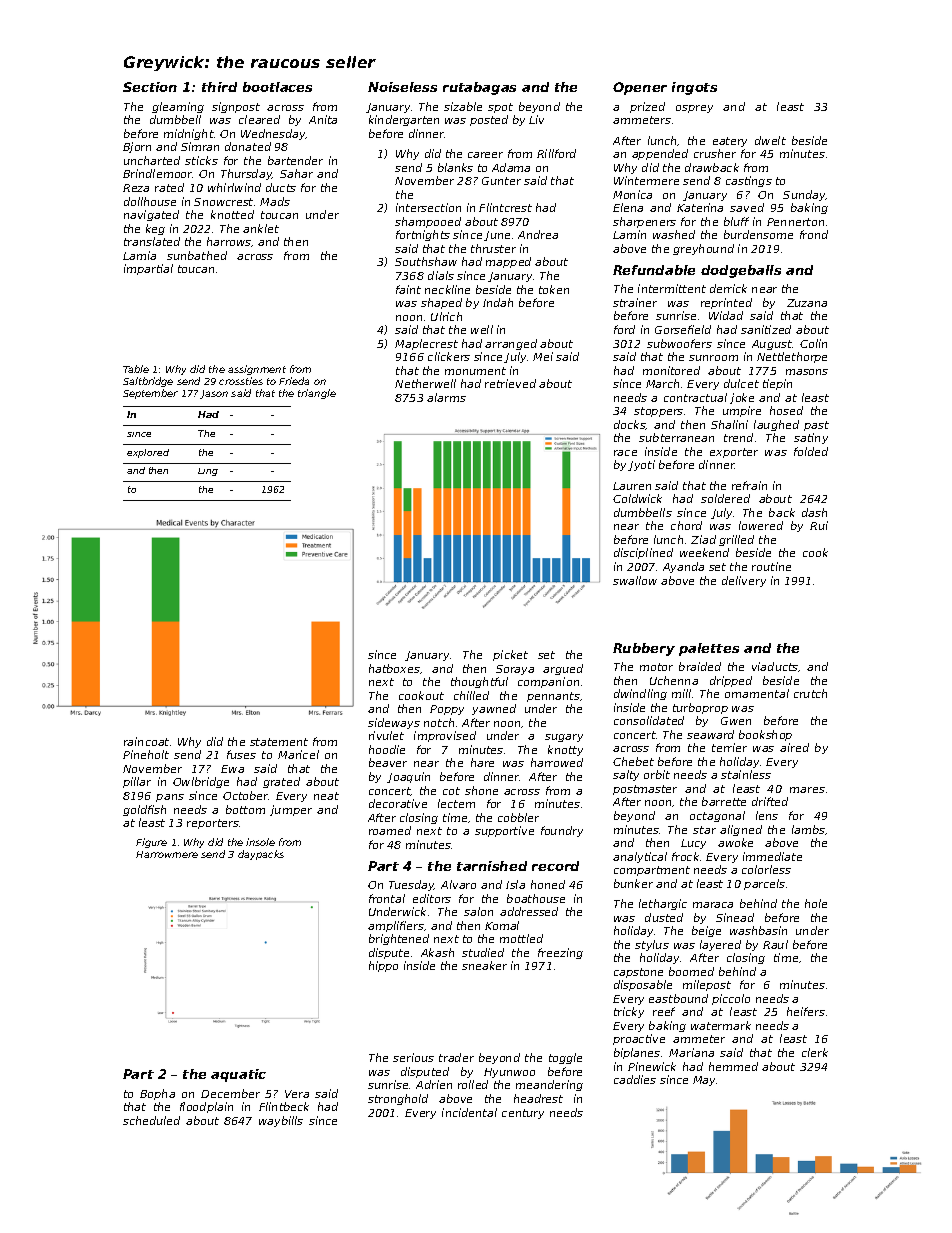 This document has width=952, height=1233. Describe the element at coordinates (640, 88) in the document. I see `Opener` at that location.
